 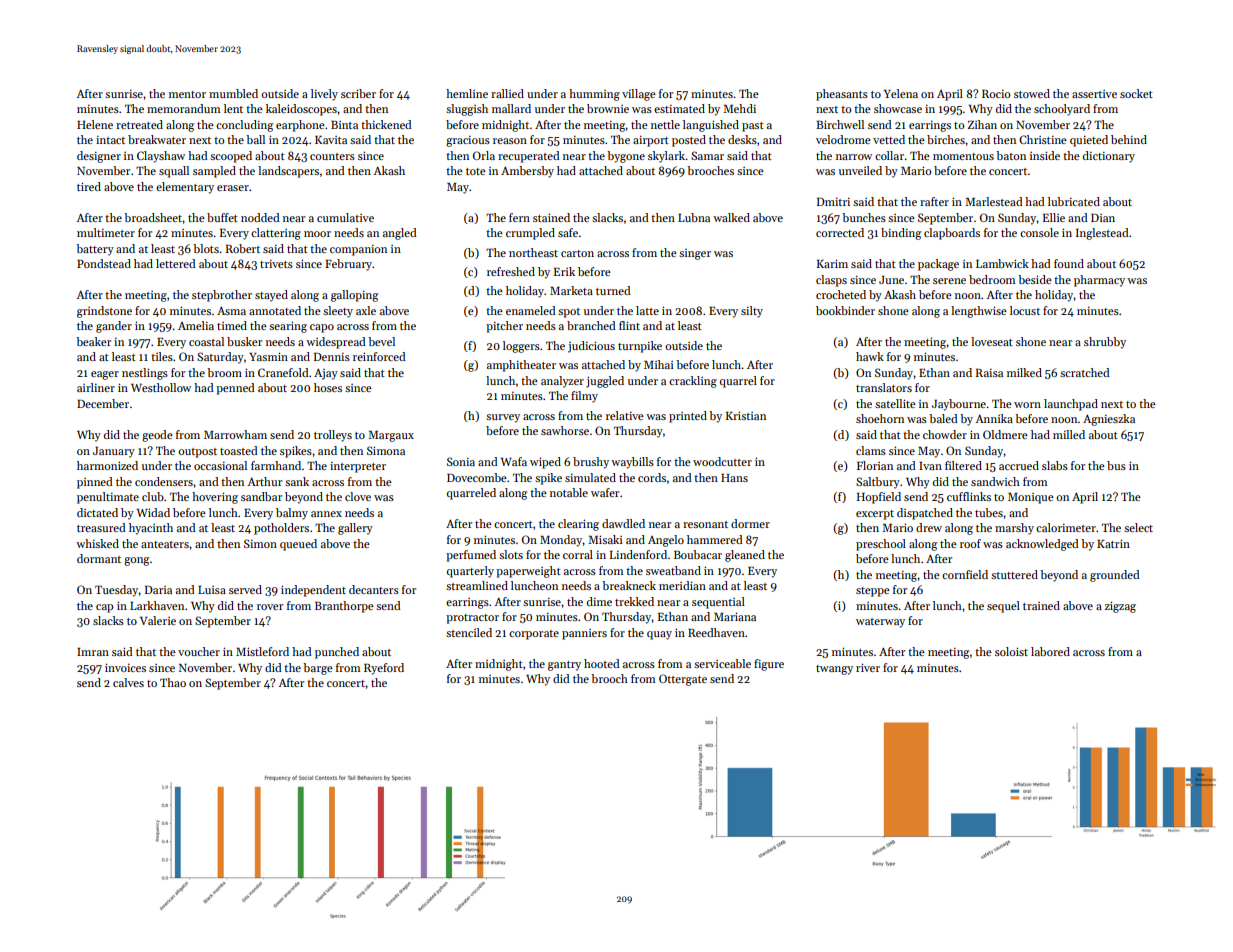 I want to click on rallied, so click(x=507, y=93).
